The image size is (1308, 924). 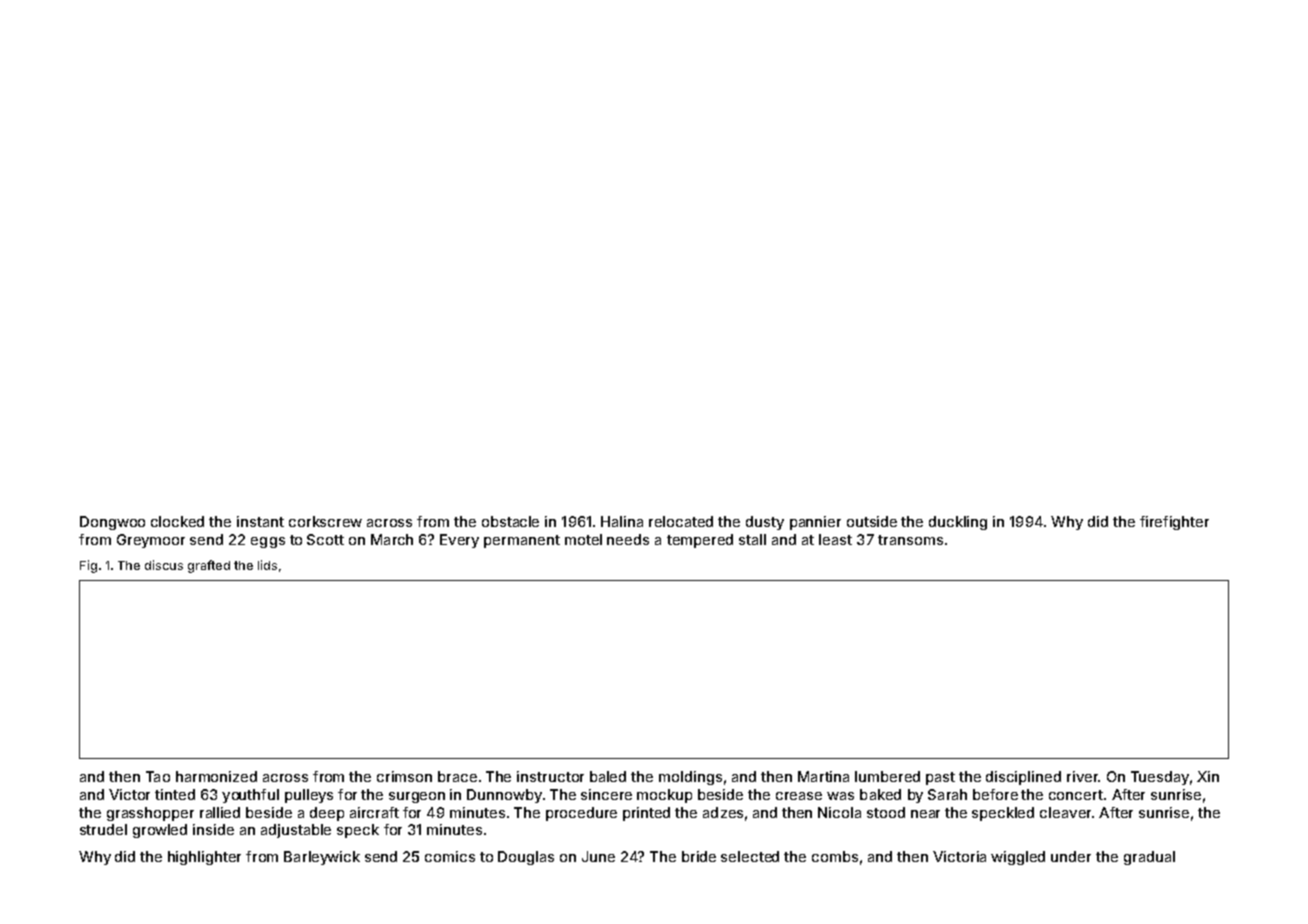 What do you see at coordinates (690, 778) in the screenshot?
I see `moldings` at bounding box center [690, 778].
